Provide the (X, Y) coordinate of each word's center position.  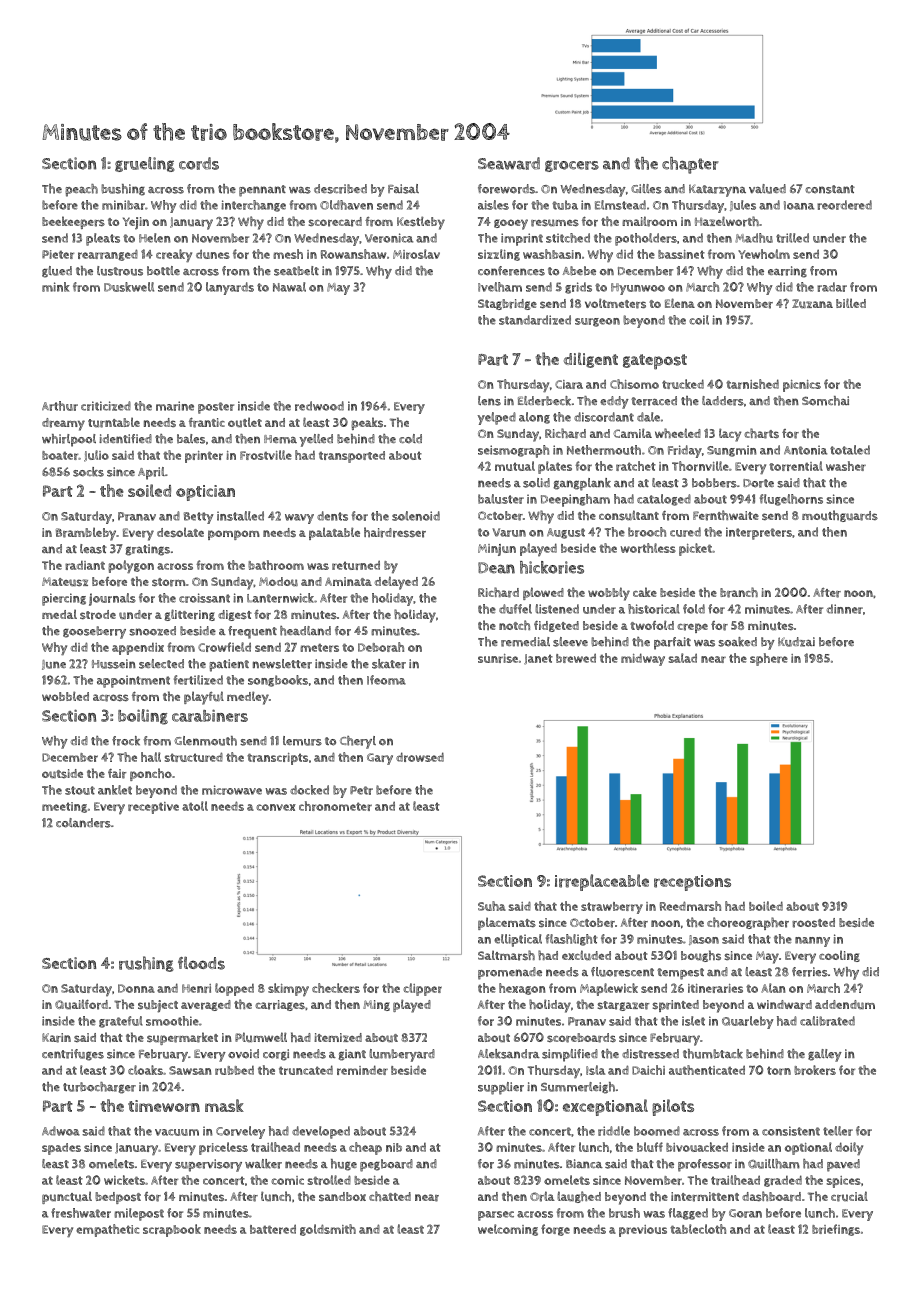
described (340, 189)
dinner (845, 609)
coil (699, 320)
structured (194, 757)
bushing (123, 190)
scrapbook (172, 1230)
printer (204, 457)
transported (352, 457)
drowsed (420, 757)
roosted (813, 923)
